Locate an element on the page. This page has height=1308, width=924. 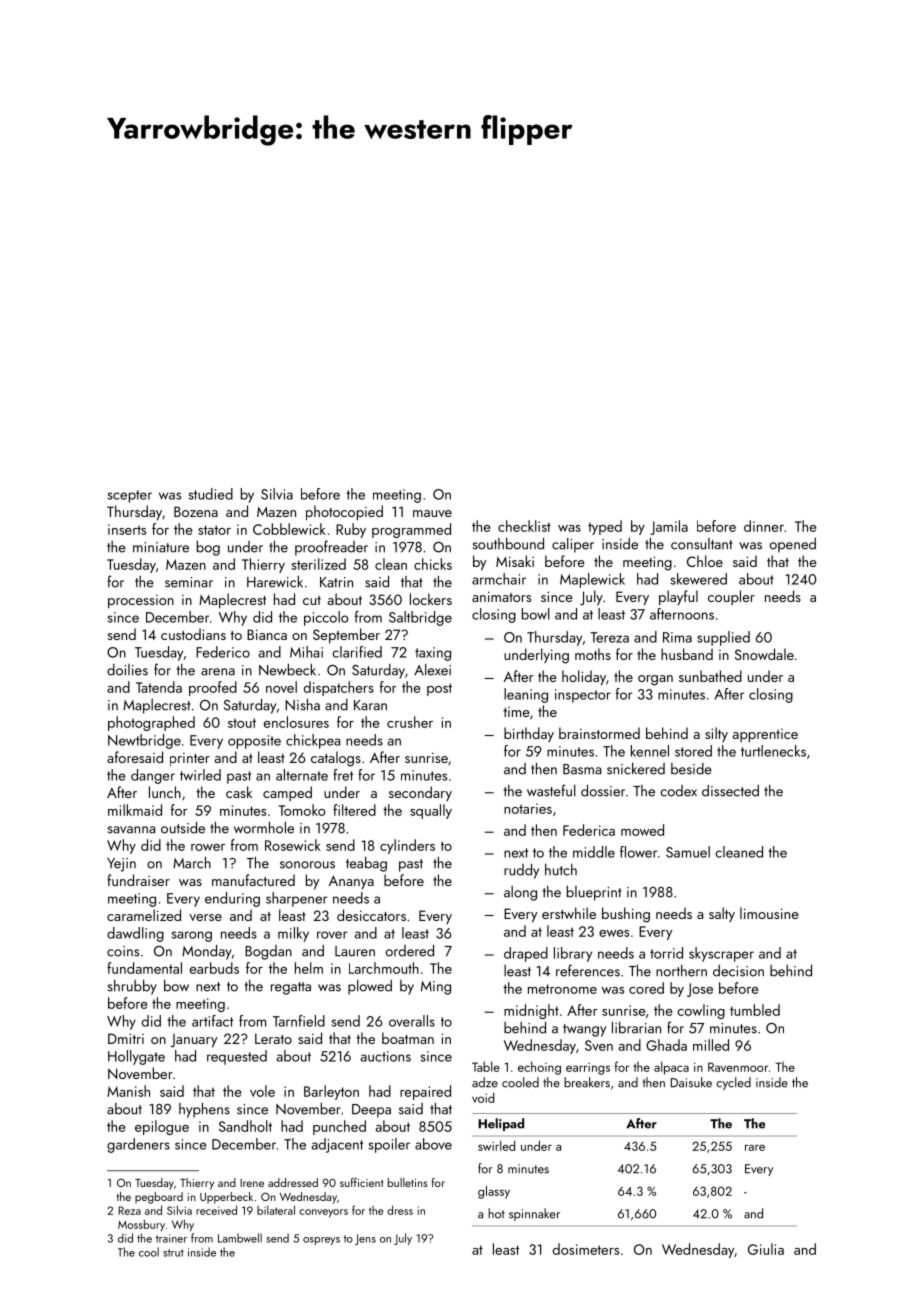
skyscraper is located at coordinates (721, 954).
